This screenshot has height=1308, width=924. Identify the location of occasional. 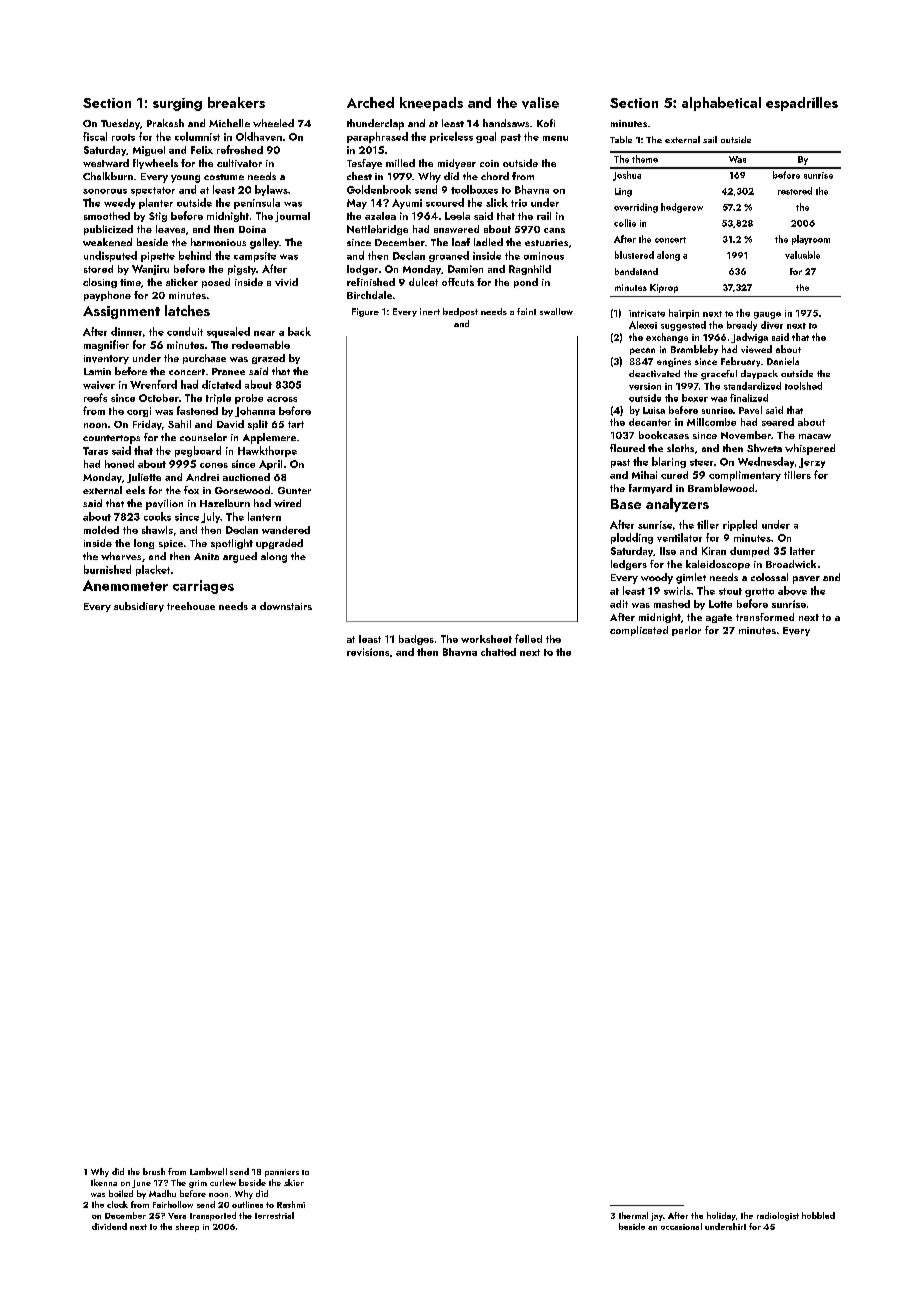
(681, 1226).
